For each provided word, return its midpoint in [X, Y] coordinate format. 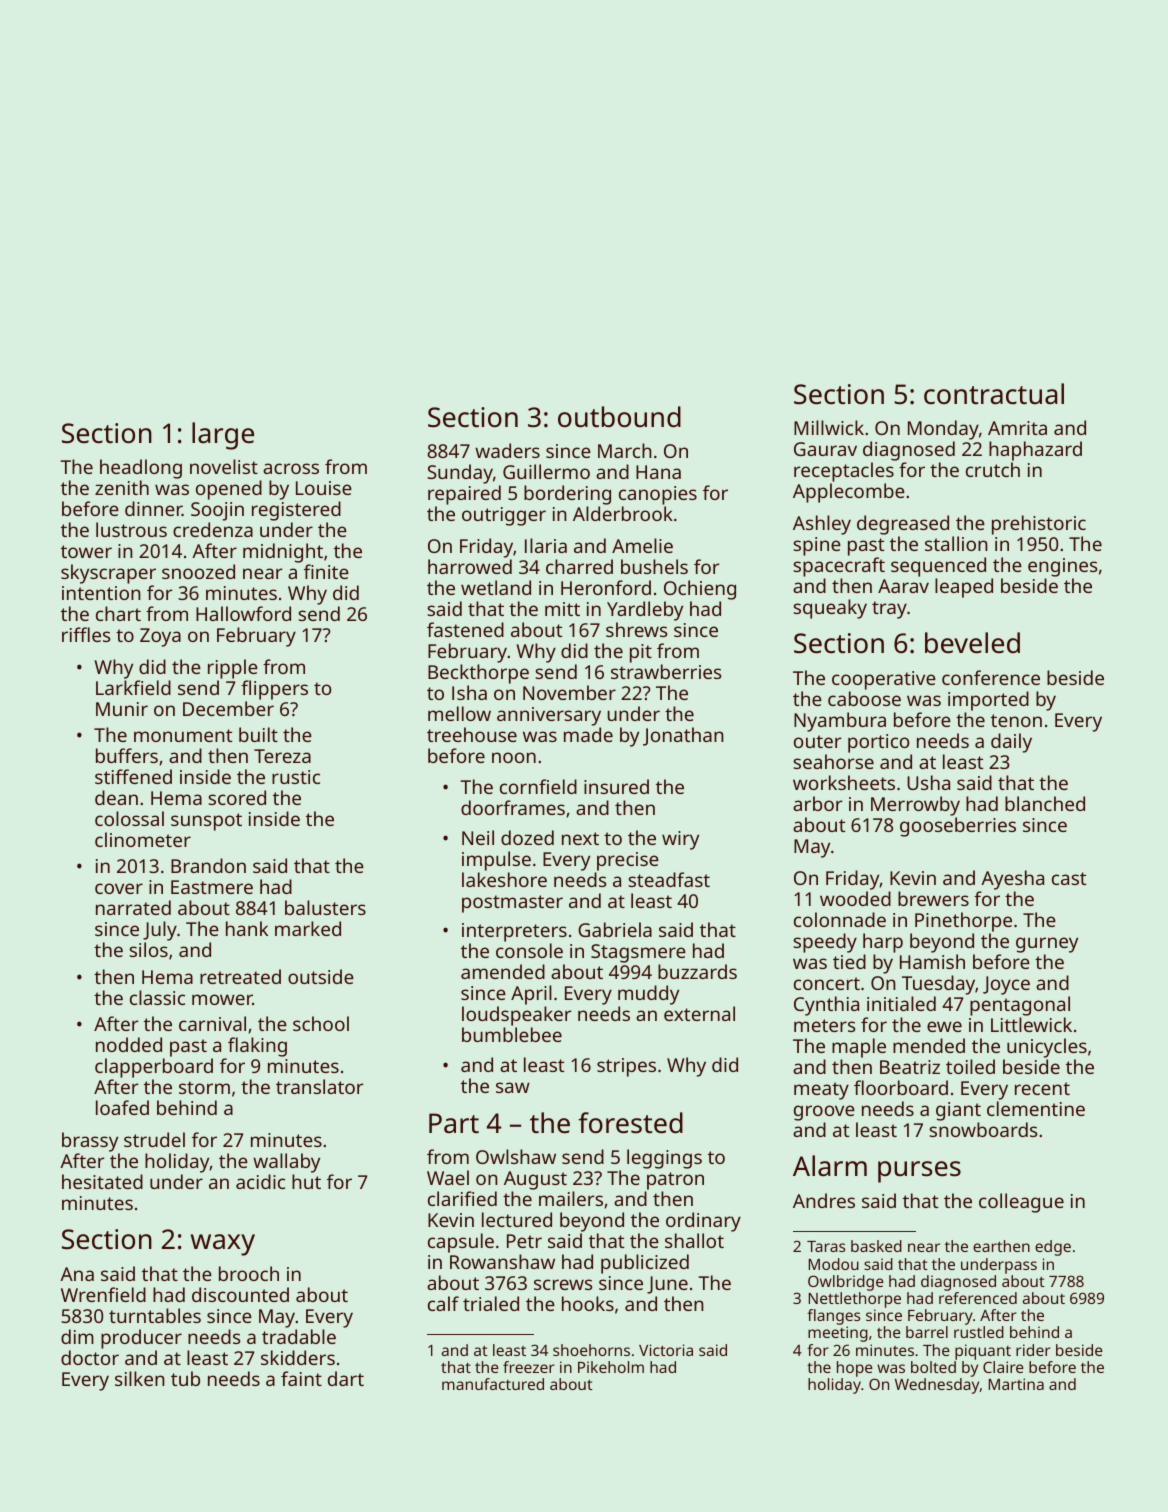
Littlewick [1031, 1024]
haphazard [1035, 451]
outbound [619, 416]
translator [319, 1086]
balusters [325, 907]
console [529, 950]
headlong [141, 469]
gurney [1047, 945]
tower [86, 551]
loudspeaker [516, 1016]
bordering [567, 496]
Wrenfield [103, 1294]
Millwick [829, 427]
